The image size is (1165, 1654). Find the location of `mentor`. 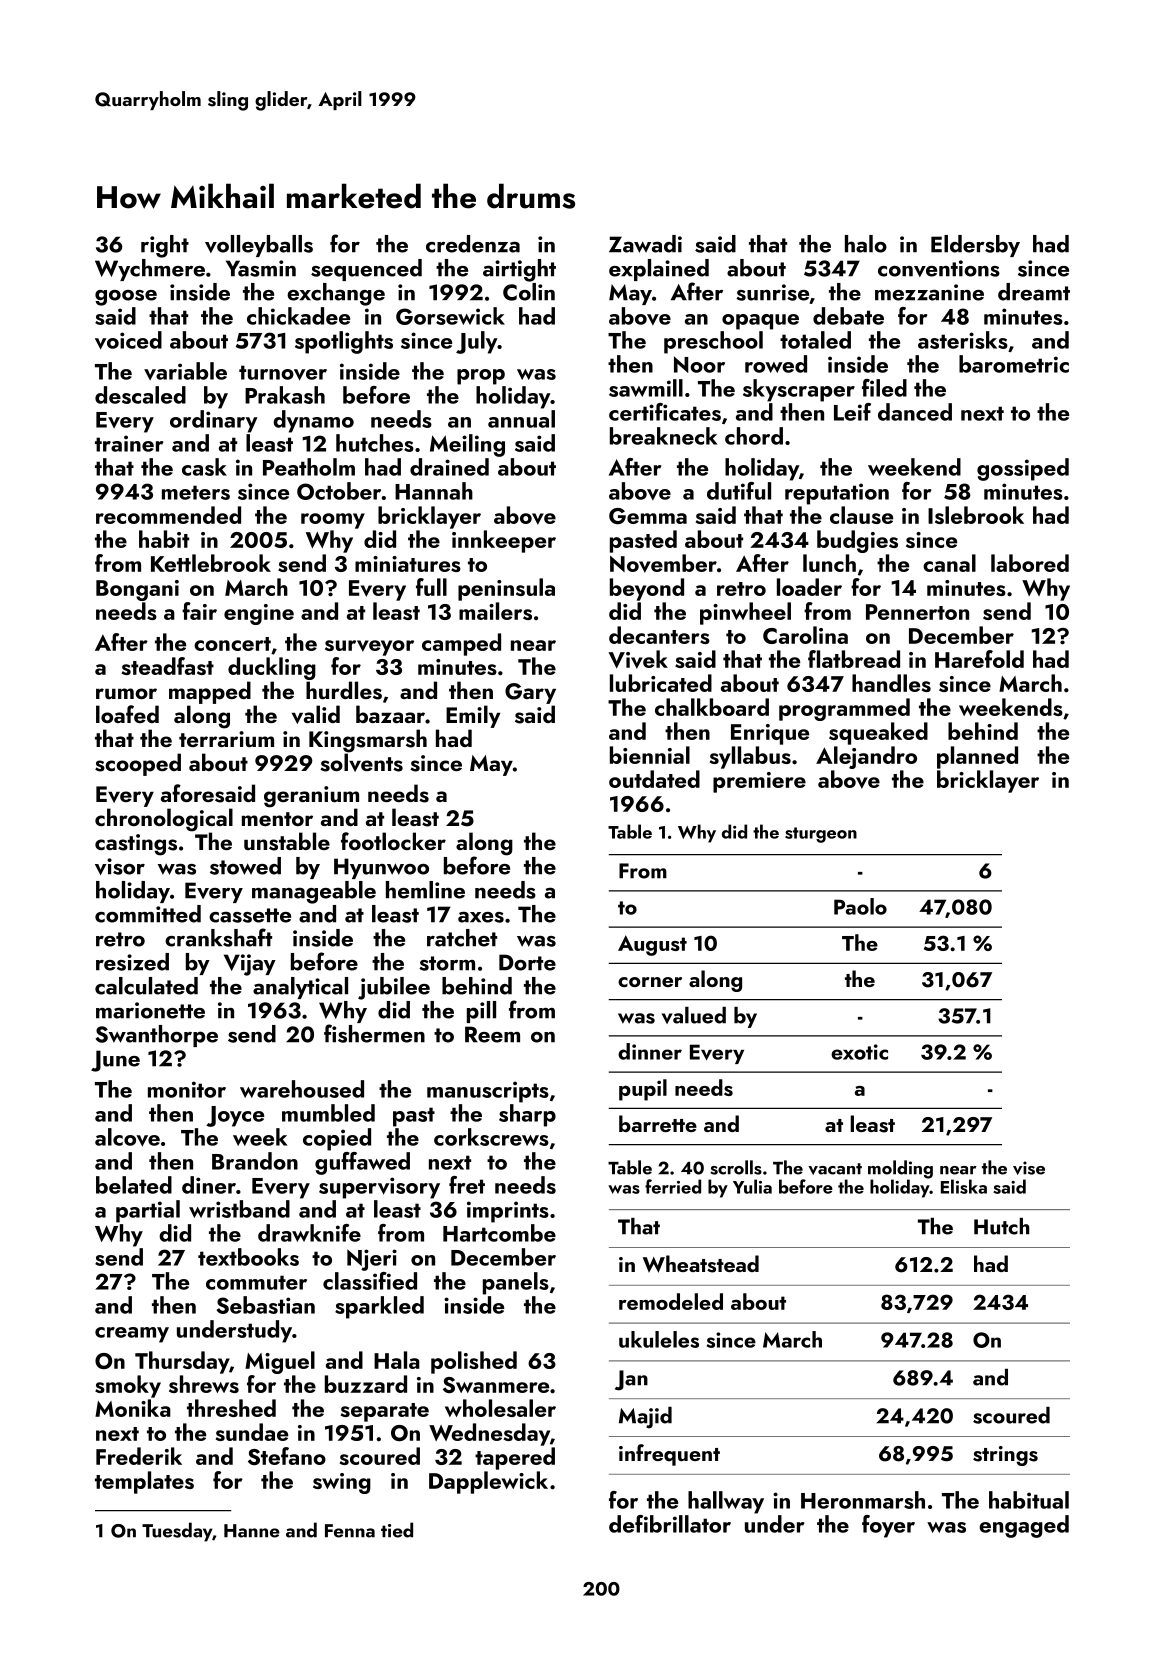

mentor is located at coordinates (277, 819).
